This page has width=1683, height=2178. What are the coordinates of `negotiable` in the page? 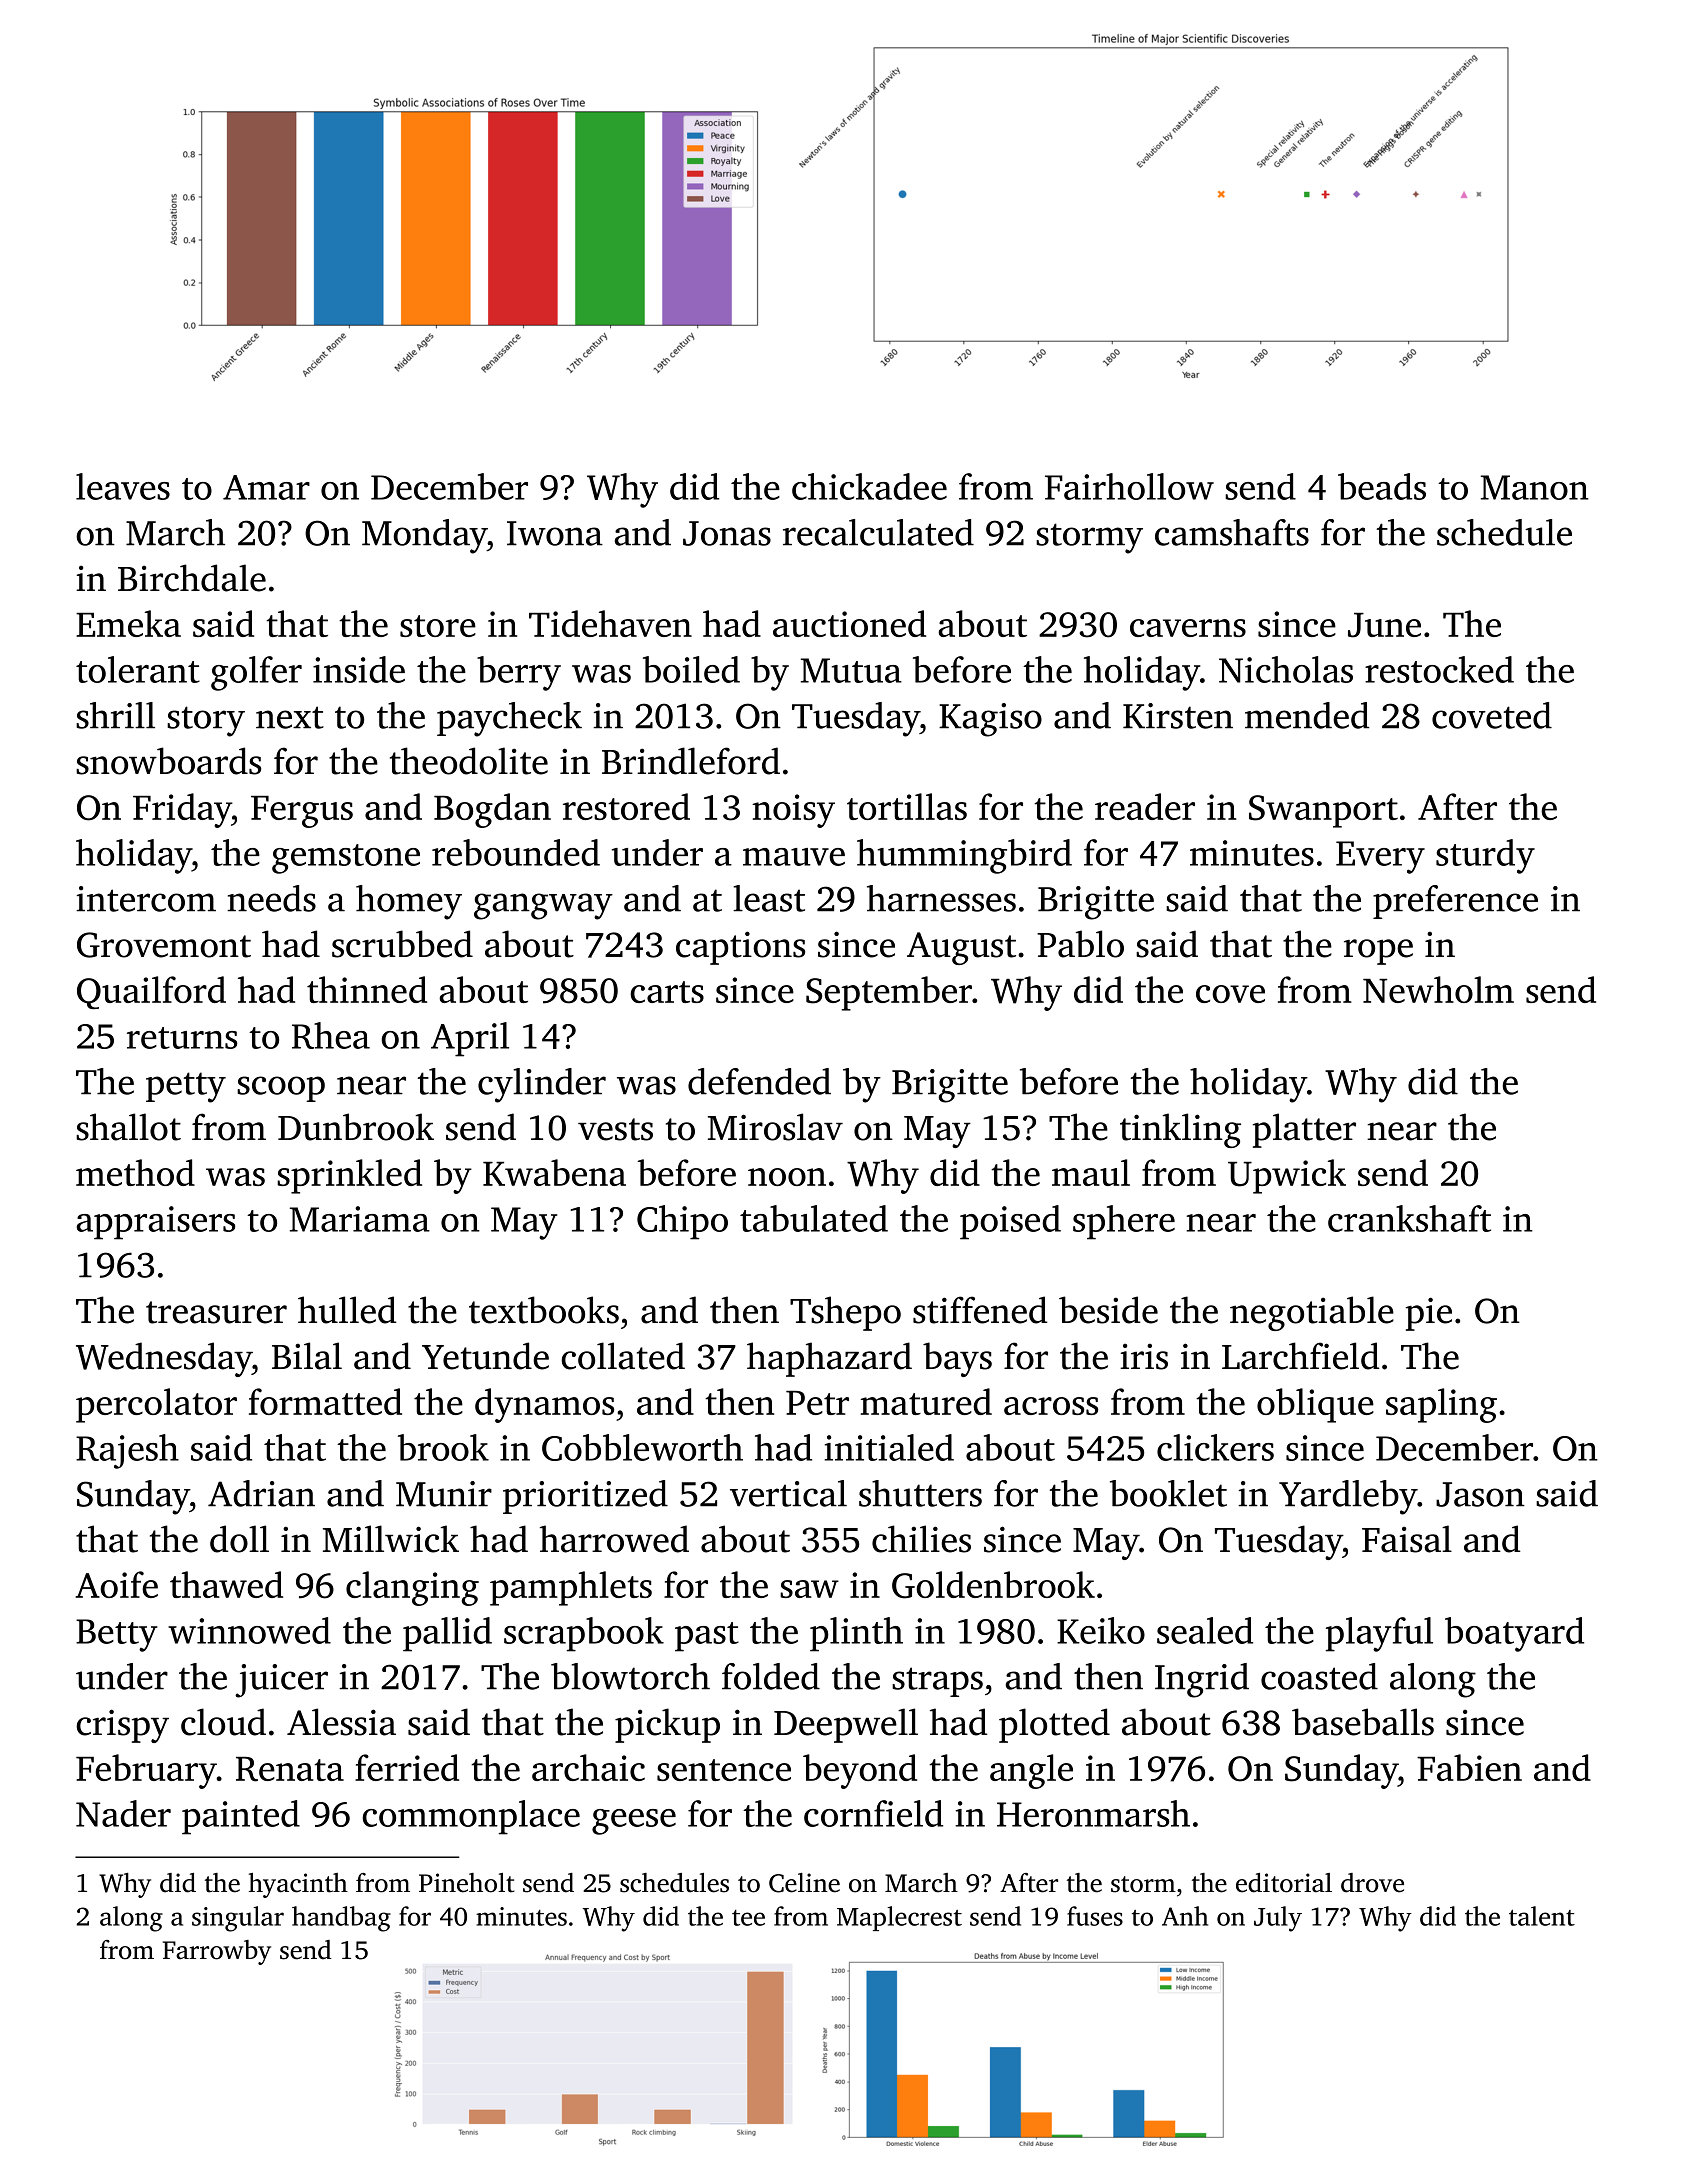 It's located at (1312, 1313).
